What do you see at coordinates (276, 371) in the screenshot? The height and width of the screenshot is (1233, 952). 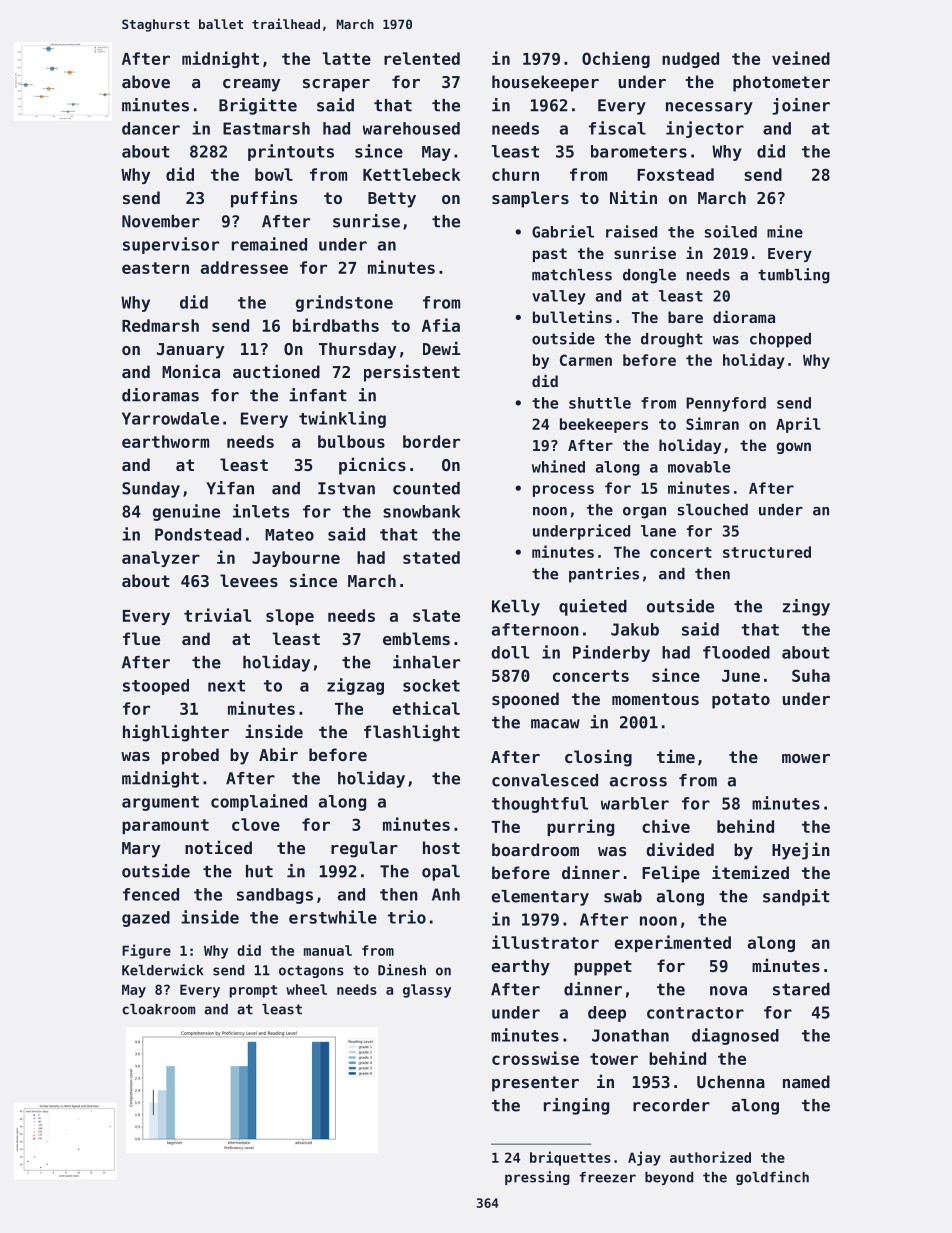 I see `auctioned` at bounding box center [276, 371].
